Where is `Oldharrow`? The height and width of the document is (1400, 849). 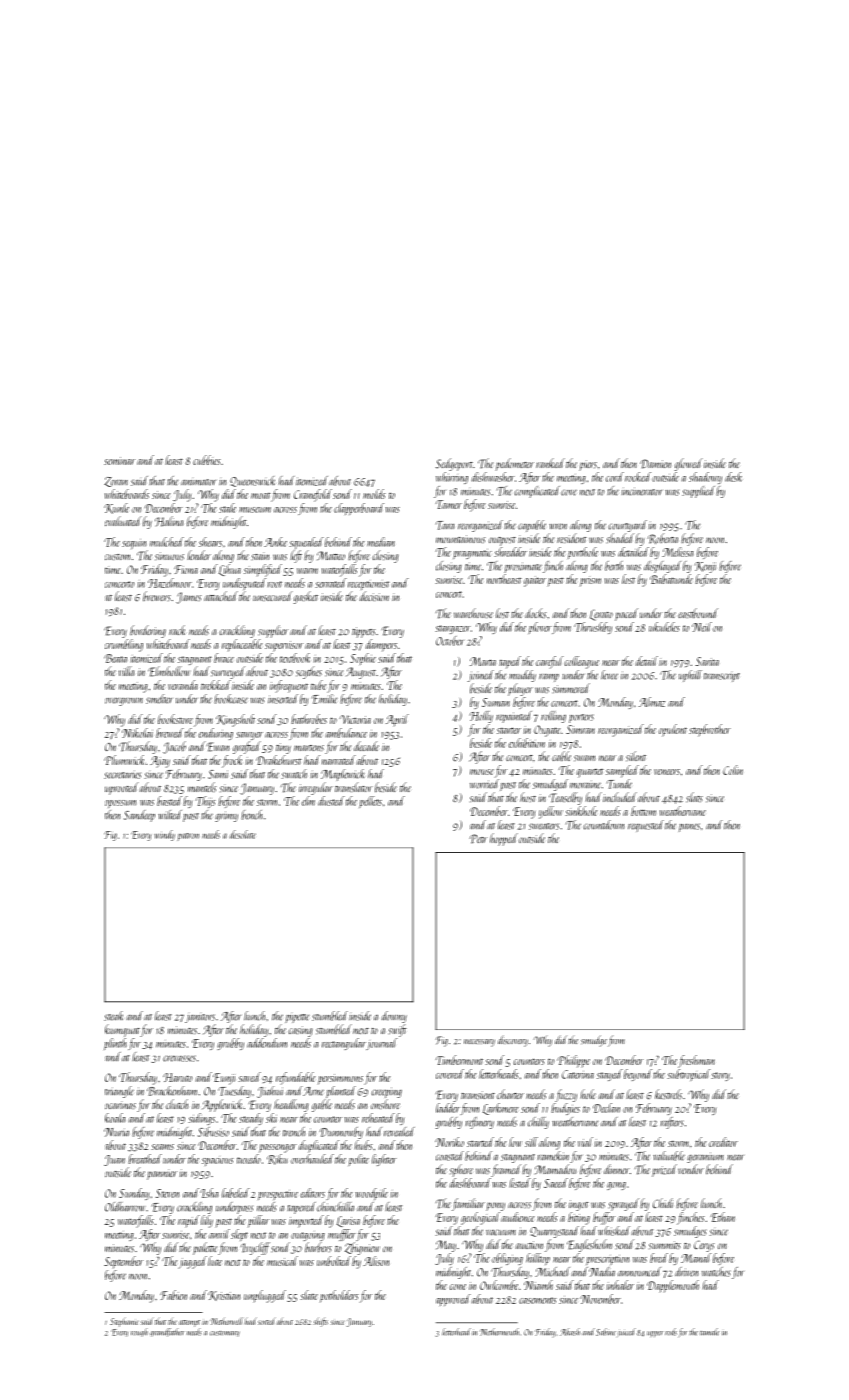 Oldharrow is located at coordinates (125, 1207).
